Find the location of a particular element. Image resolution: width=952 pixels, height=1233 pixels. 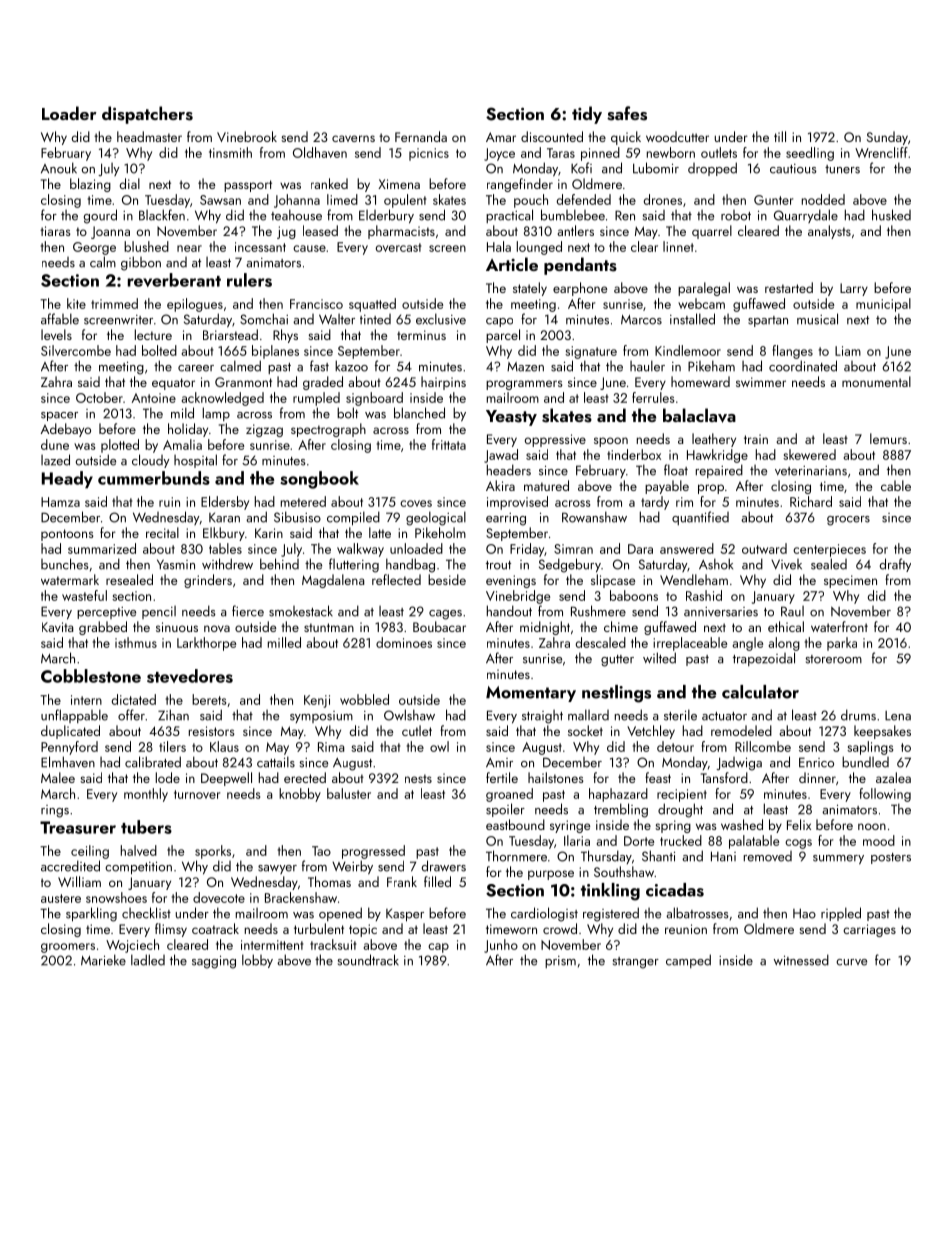

pontoons is located at coordinates (67, 535).
